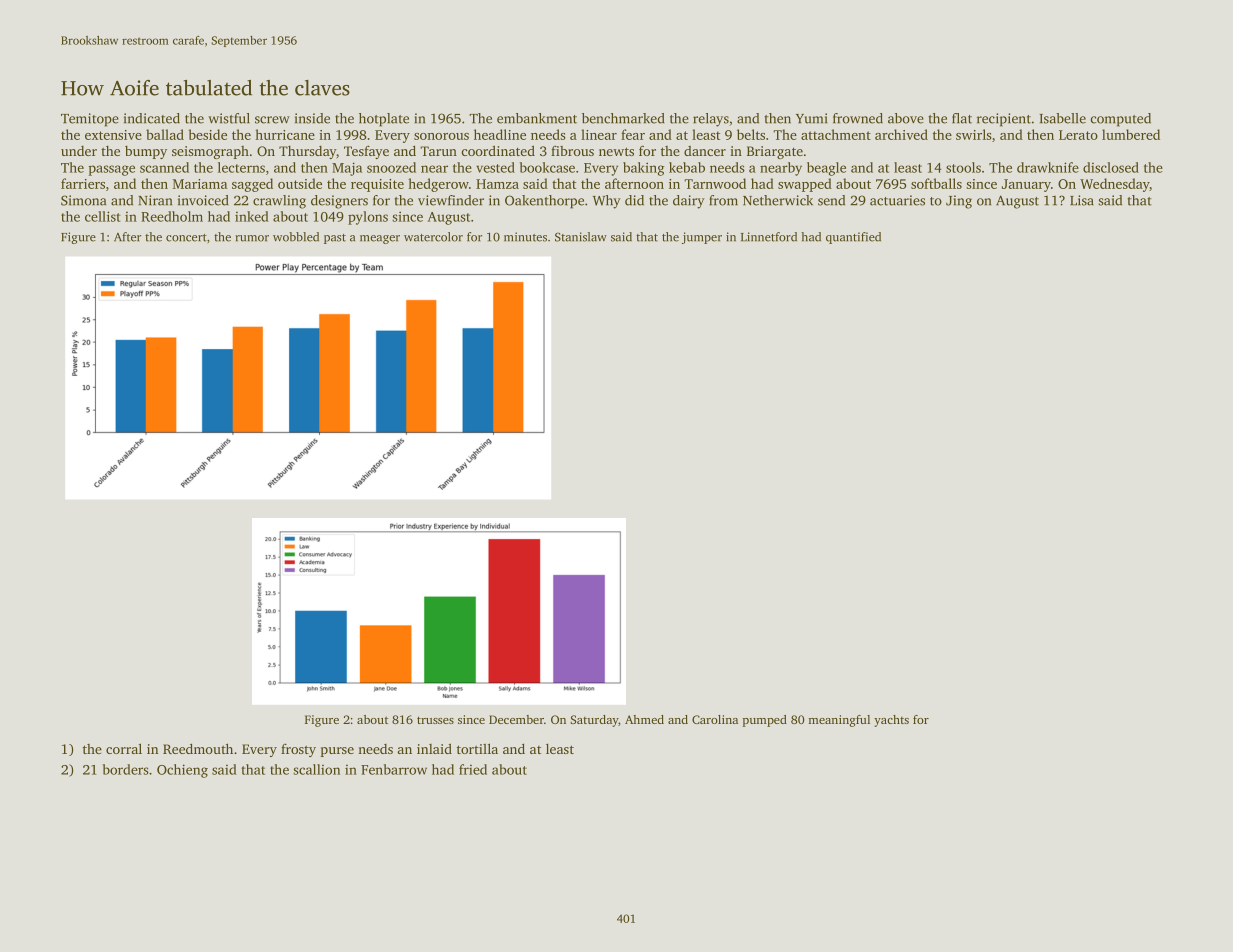 The height and width of the page is (952, 1233). I want to click on corral, so click(124, 748).
